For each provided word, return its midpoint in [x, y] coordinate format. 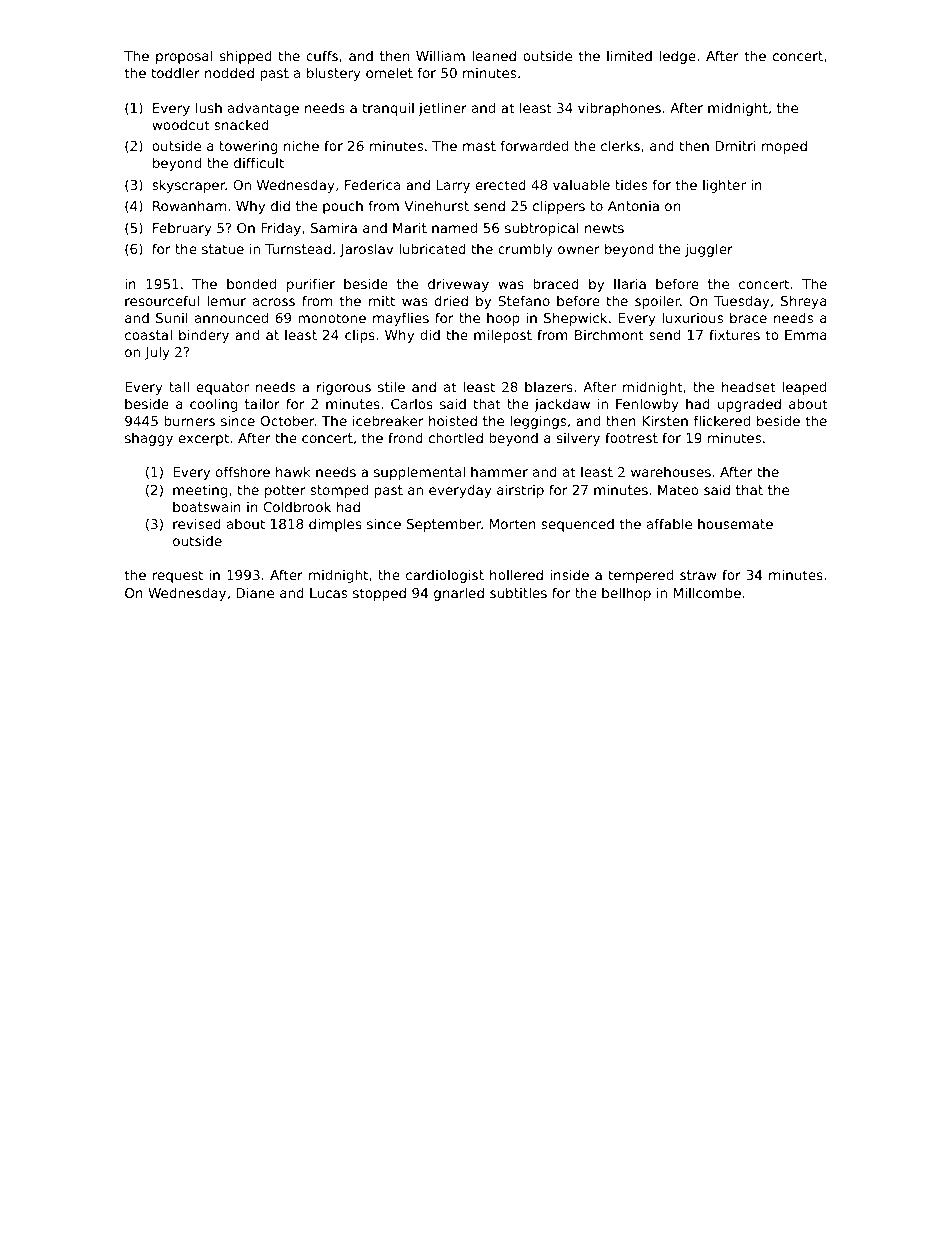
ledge [678, 57]
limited [629, 55]
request [178, 576]
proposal [184, 57]
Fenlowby [647, 405]
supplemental [419, 473]
